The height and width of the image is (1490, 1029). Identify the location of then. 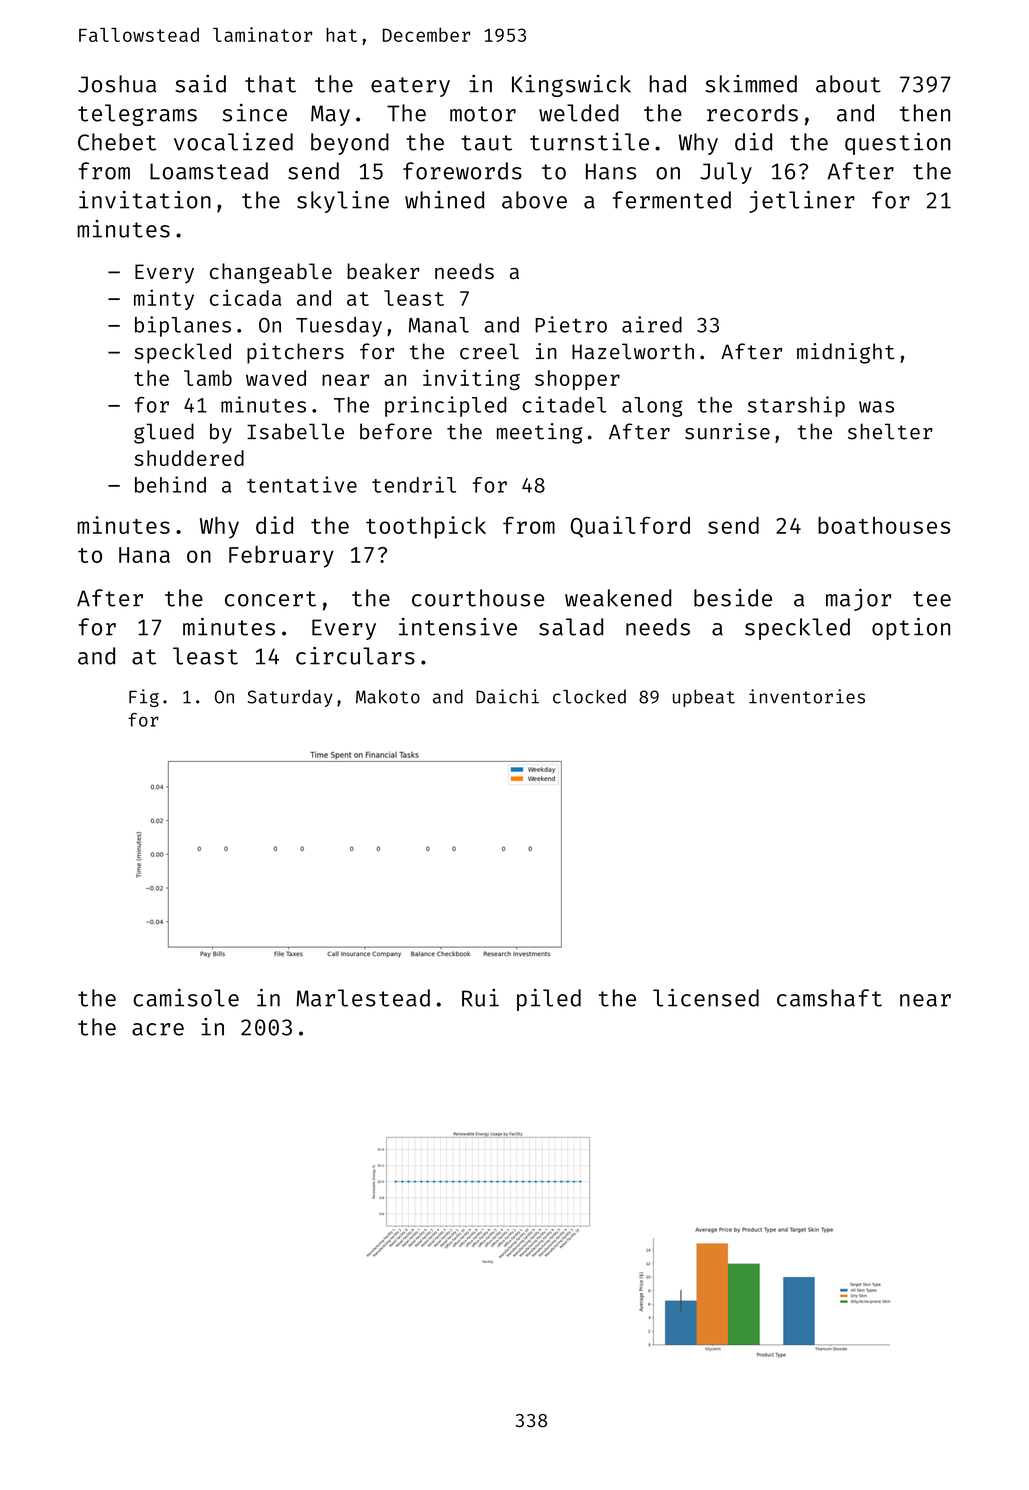
(925, 113).
